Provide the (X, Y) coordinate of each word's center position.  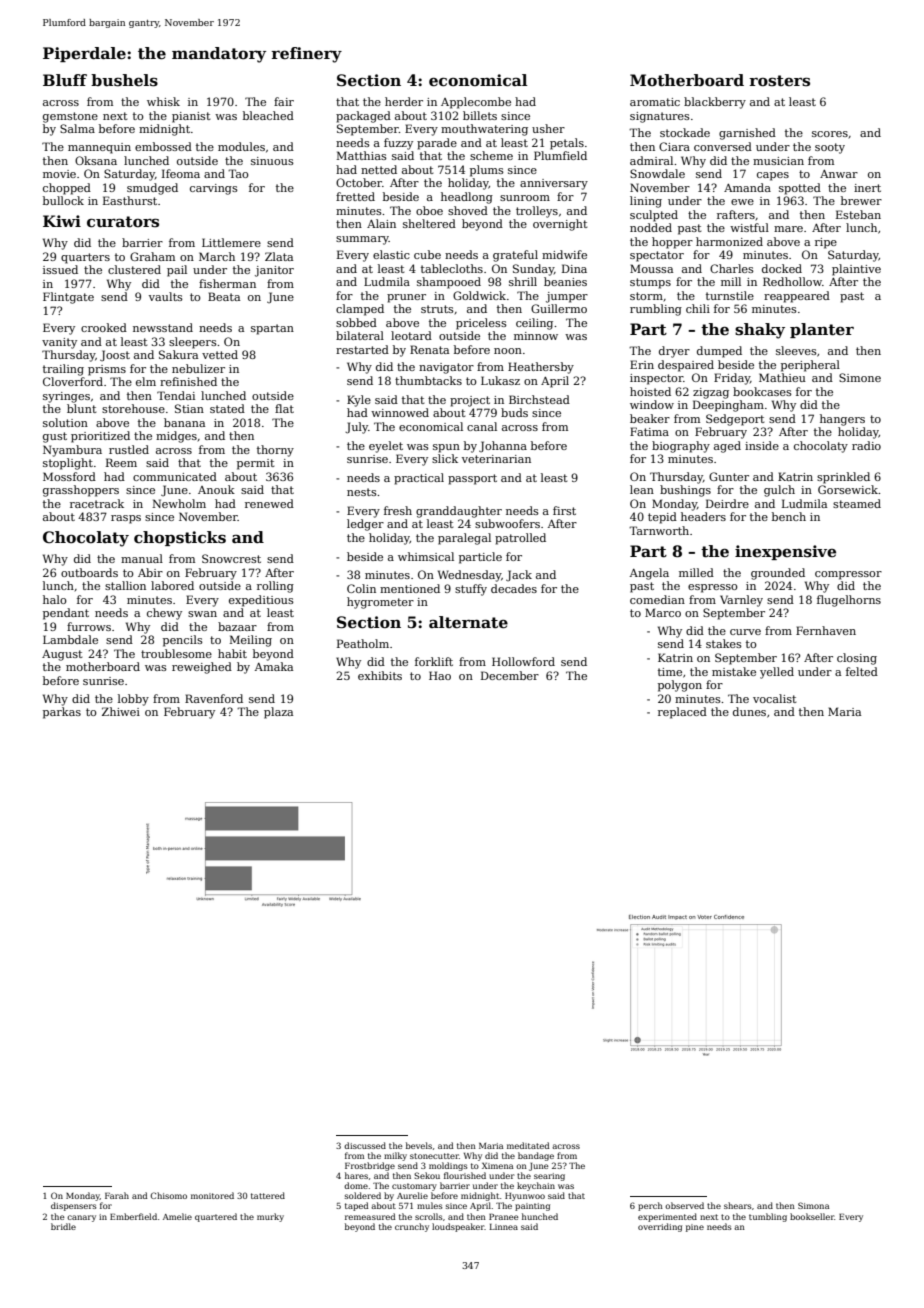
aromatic (655, 102)
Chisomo (168, 1195)
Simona (813, 1205)
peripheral (810, 366)
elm (146, 381)
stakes (724, 643)
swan (202, 614)
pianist (191, 117)
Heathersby (541, 368)
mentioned (410, 588)
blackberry (715, 103)
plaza (278, 713)
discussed (365, 1145)
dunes (749, 711)
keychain (536, 1186)
